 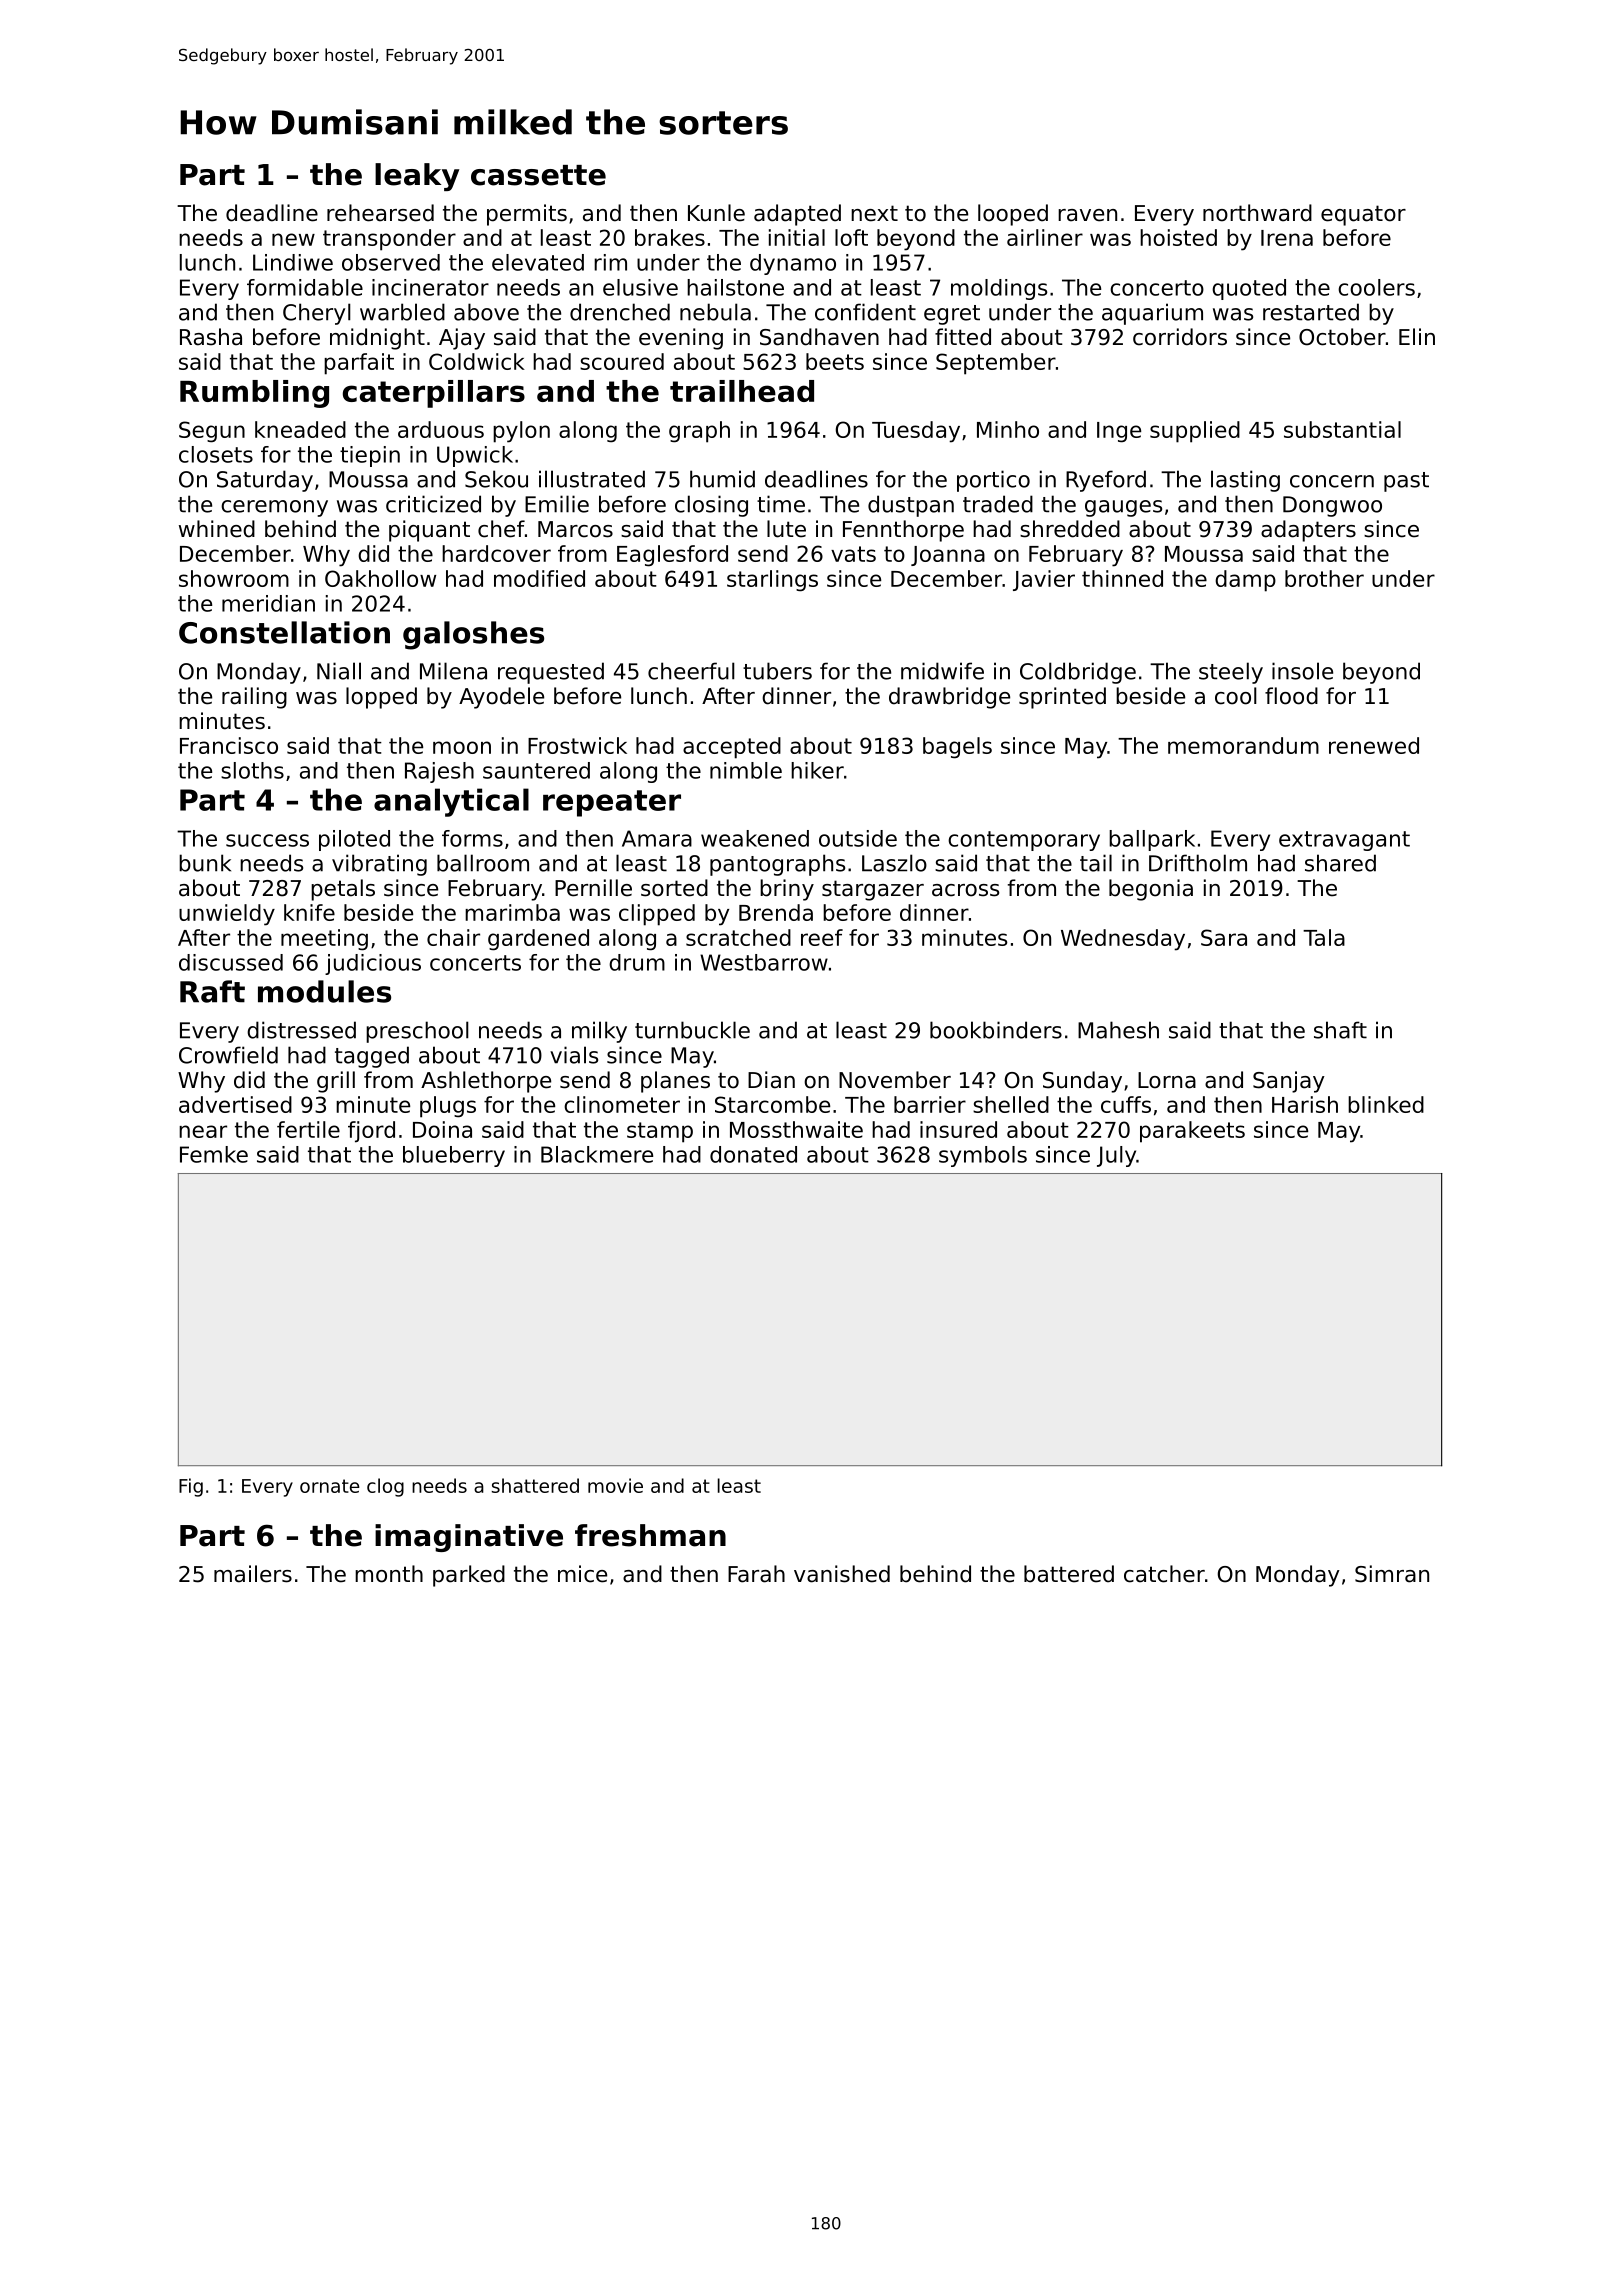 What do you see at coordinates (1289, 1082) in the screenshot?
I see `Sanjay` at bounding box center [1289, 1082].
